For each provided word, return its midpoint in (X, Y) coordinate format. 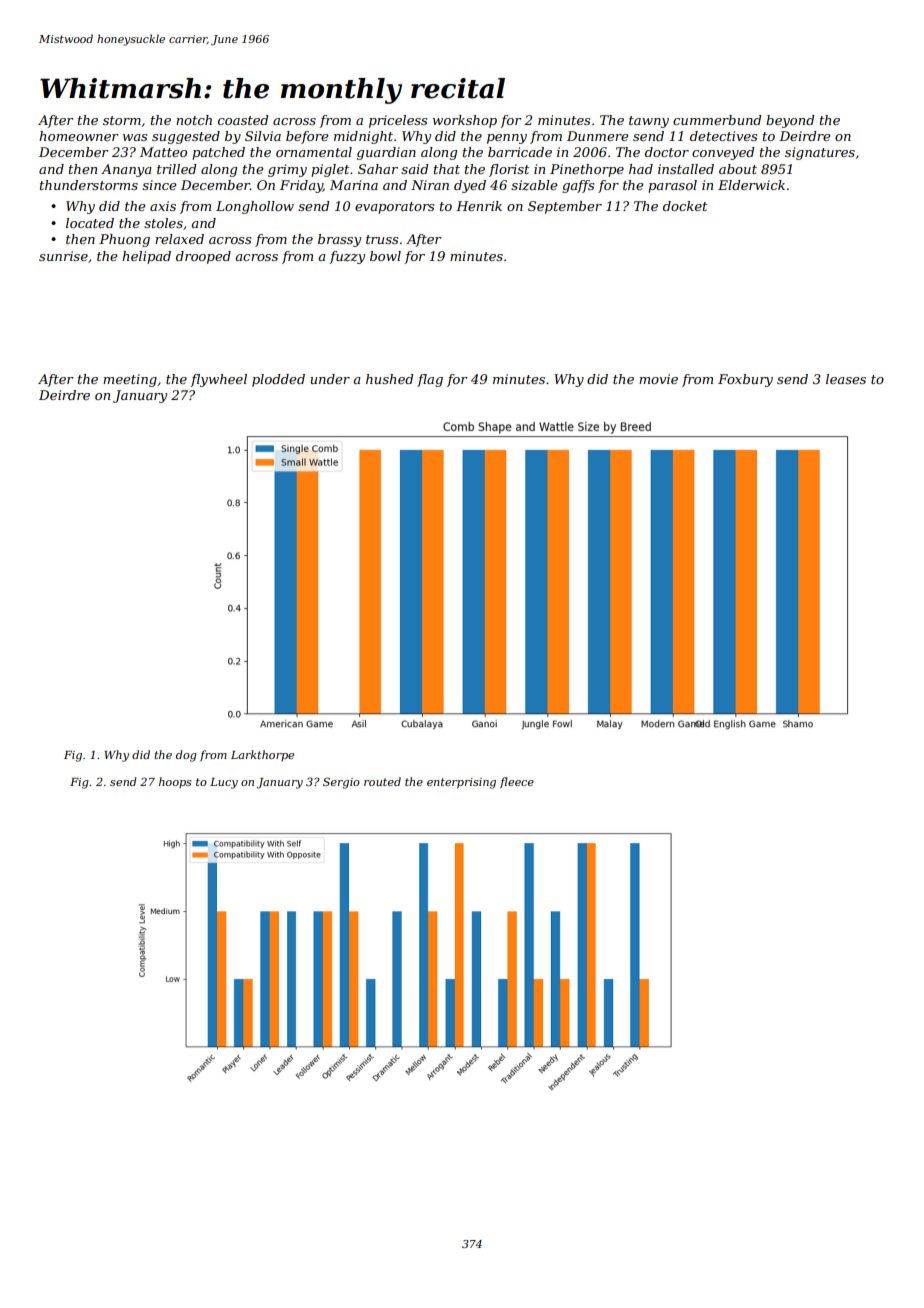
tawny (649, 122)
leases (846, 379)
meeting (130, 380)
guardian (386, 153)
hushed (389, 379)
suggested (186, 137)
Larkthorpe (262, 755)
